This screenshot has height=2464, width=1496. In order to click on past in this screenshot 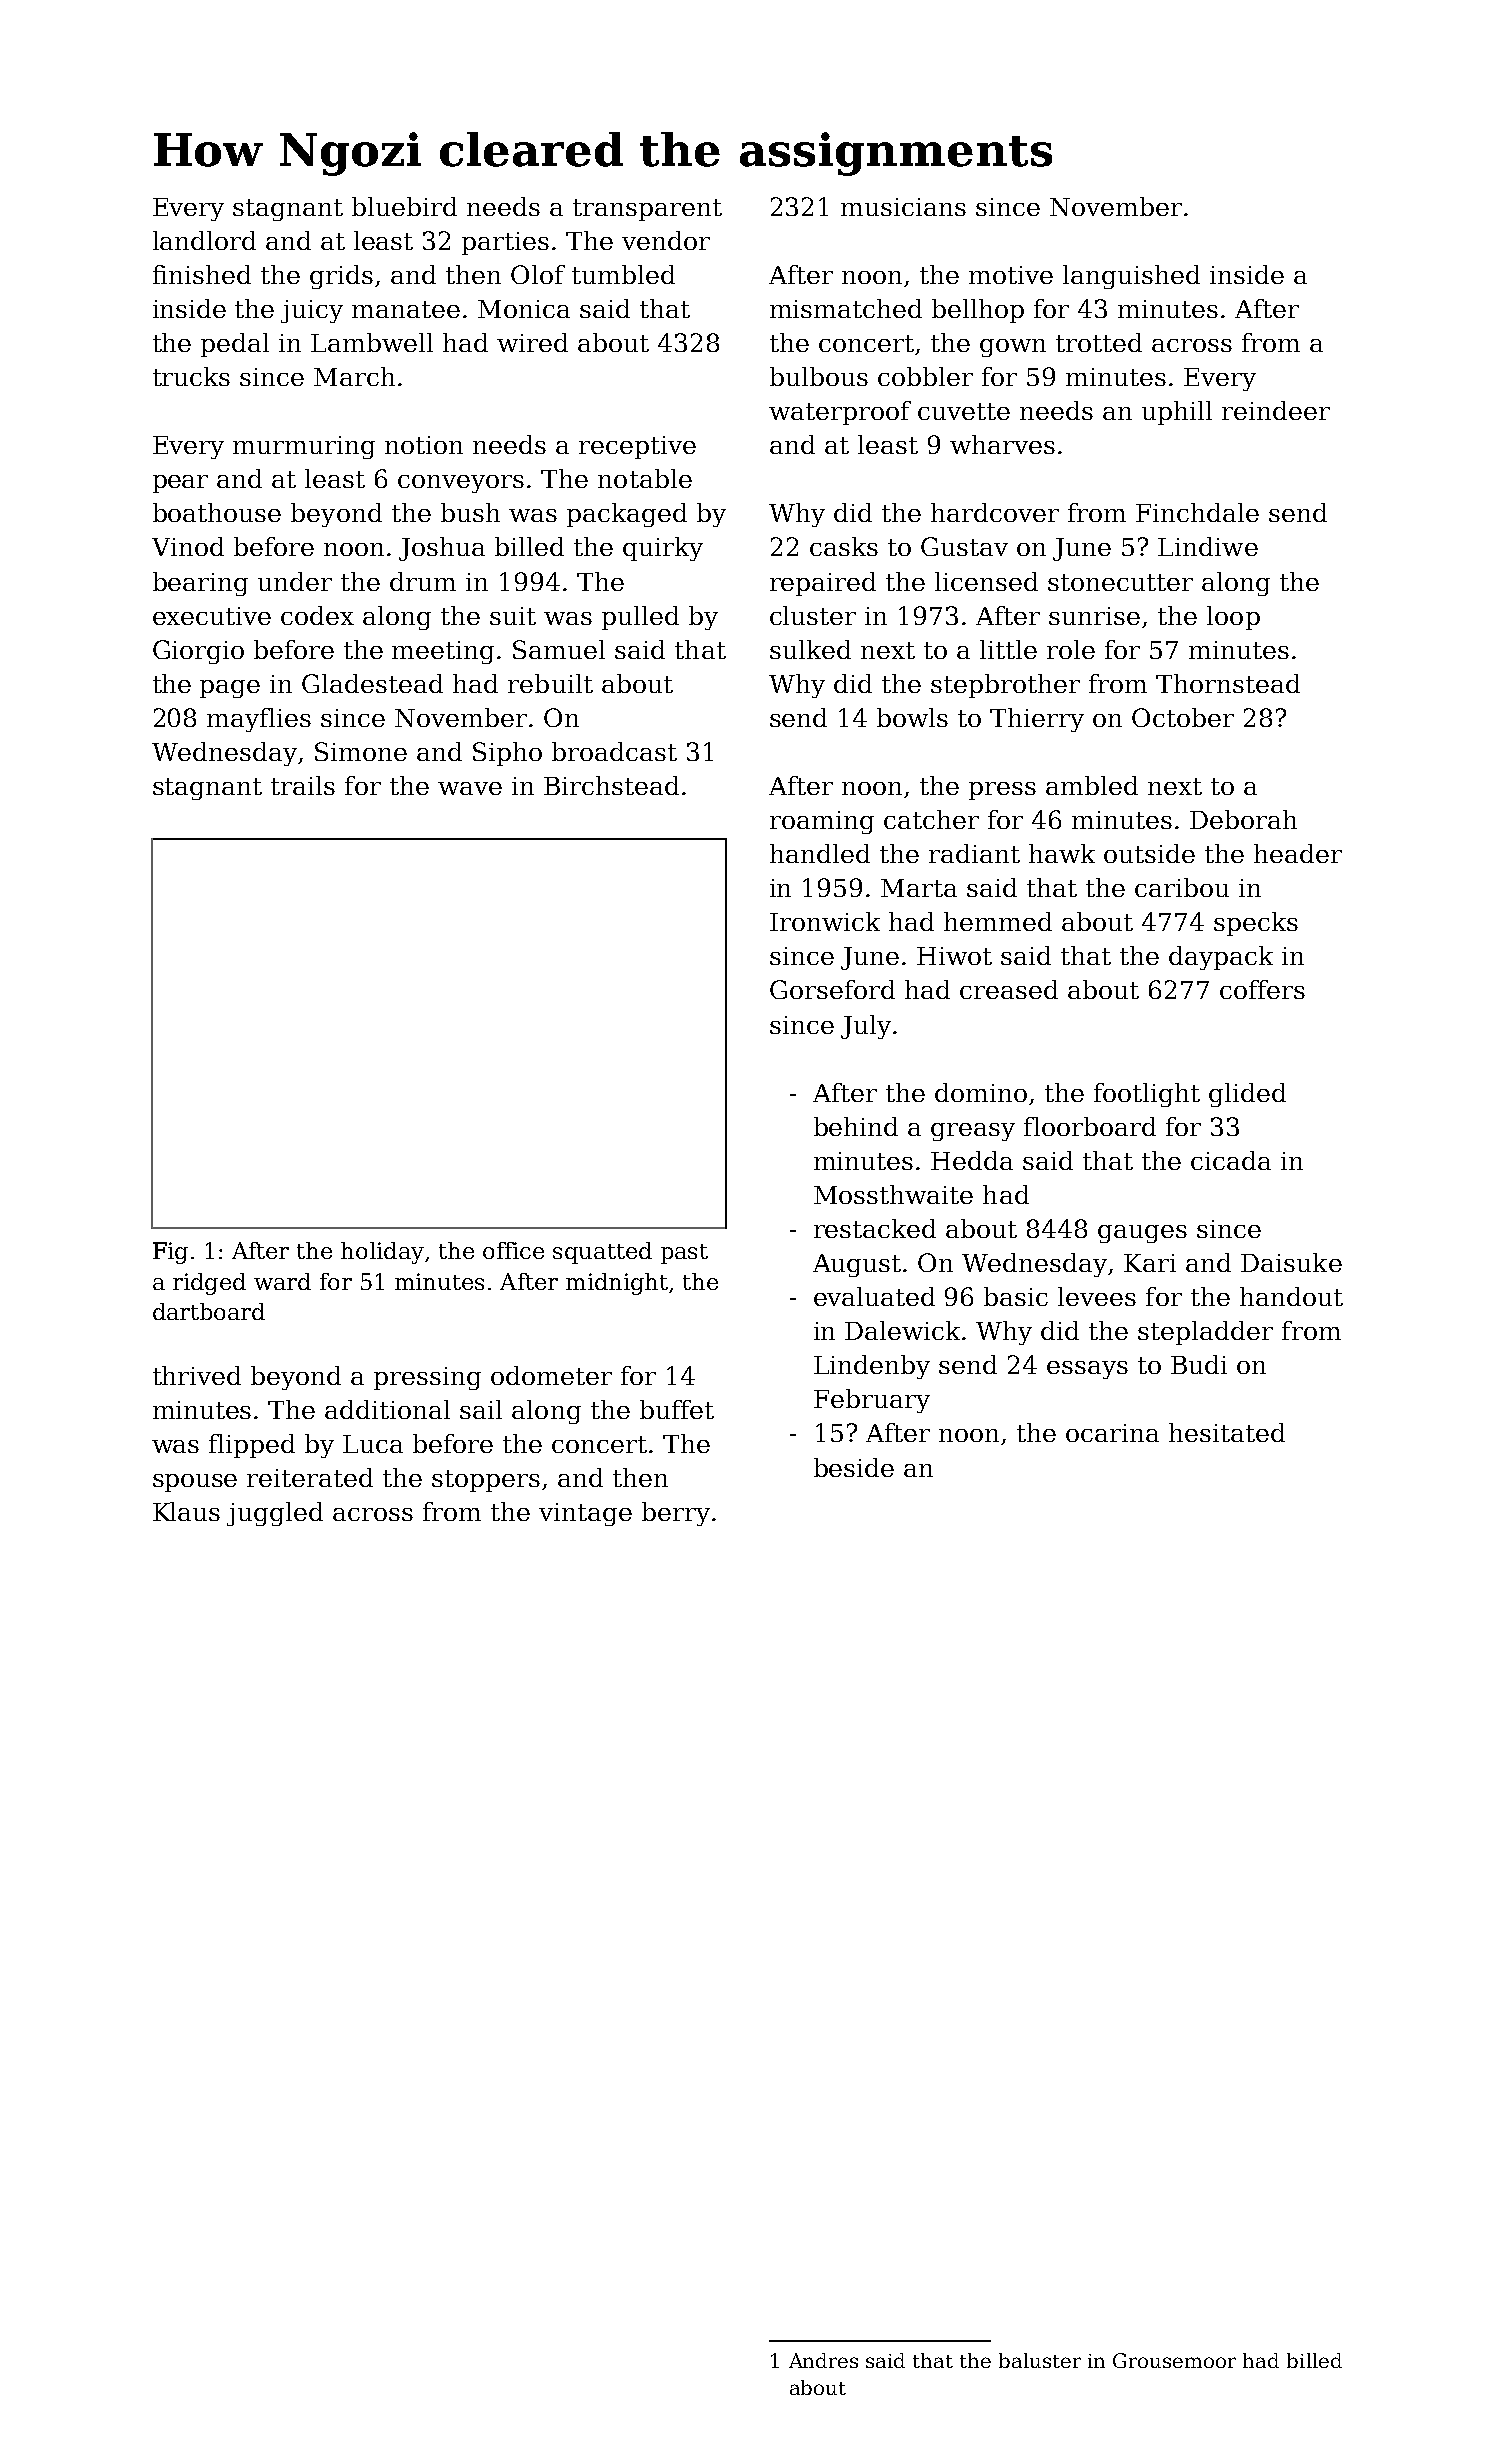, I will do `click(684, 1254)`.
